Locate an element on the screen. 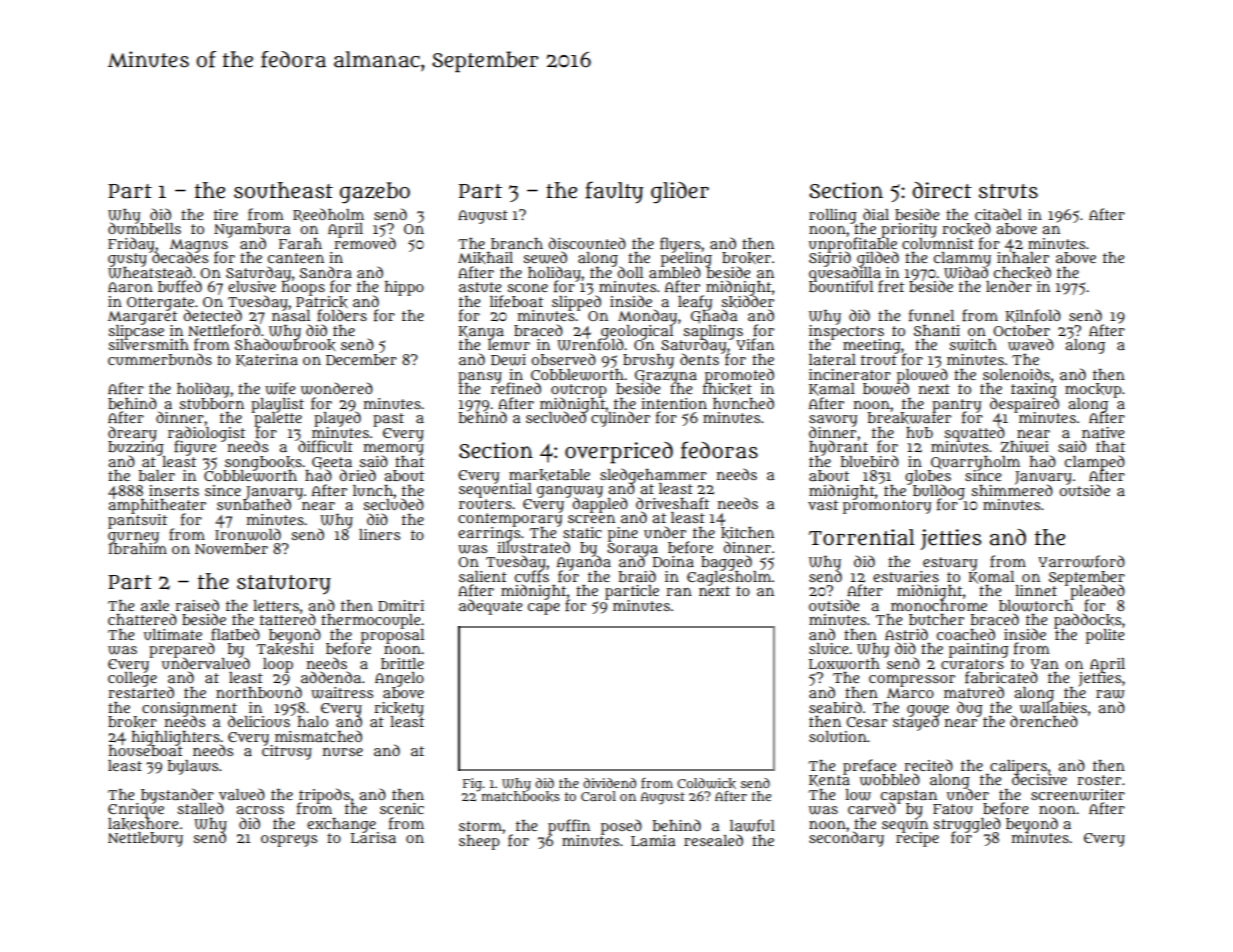  native is located at coordinates (1103, 432).
